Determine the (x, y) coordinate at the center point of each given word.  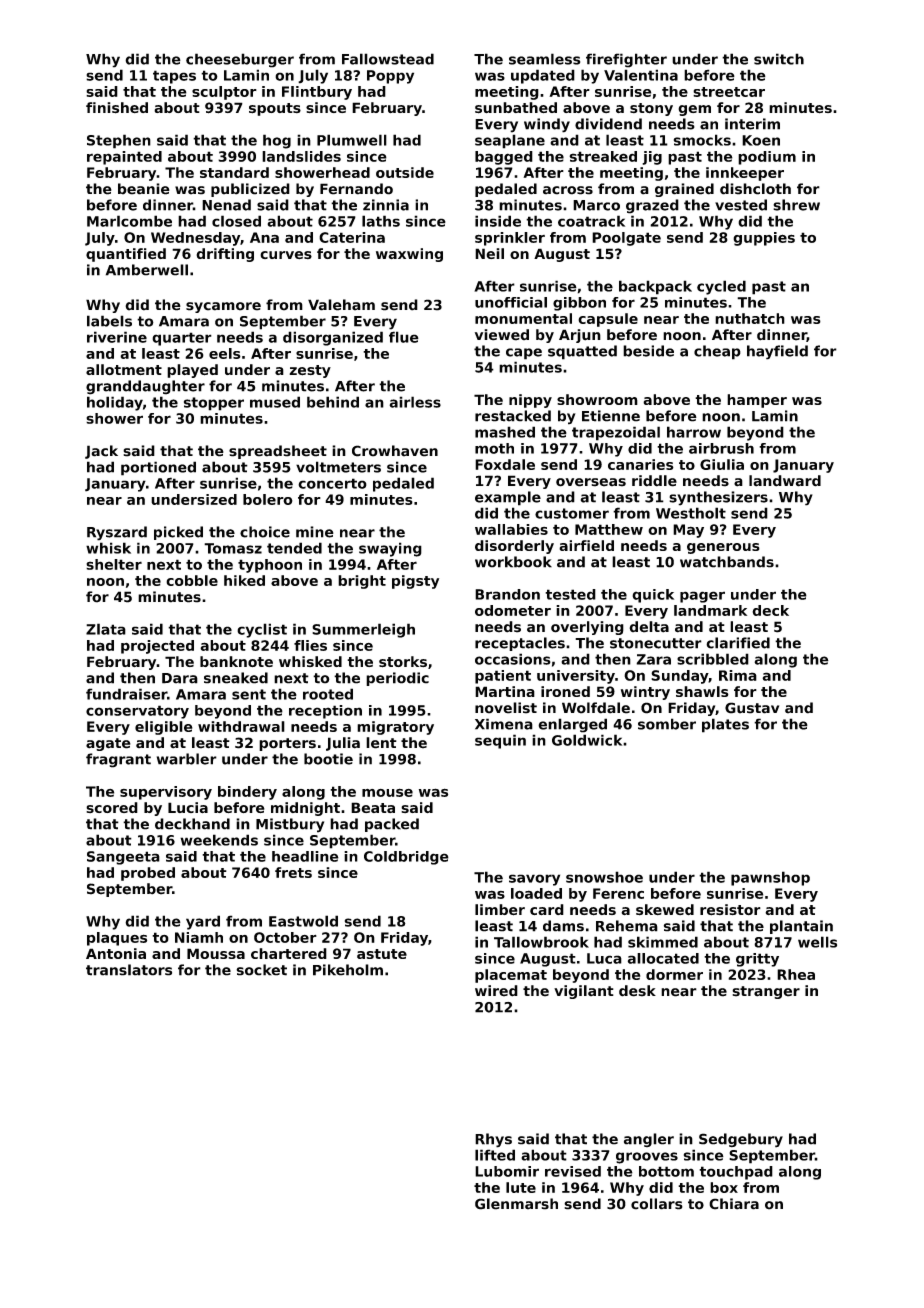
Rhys (493, 1140)
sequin (500, 741)
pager (702, 597)
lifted (495, 1155)
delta (649, 627)
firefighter (626, 60)
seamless (544, 59)
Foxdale (505, 464)
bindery (247, 793)
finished (117, 108)
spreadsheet (278, 452)
